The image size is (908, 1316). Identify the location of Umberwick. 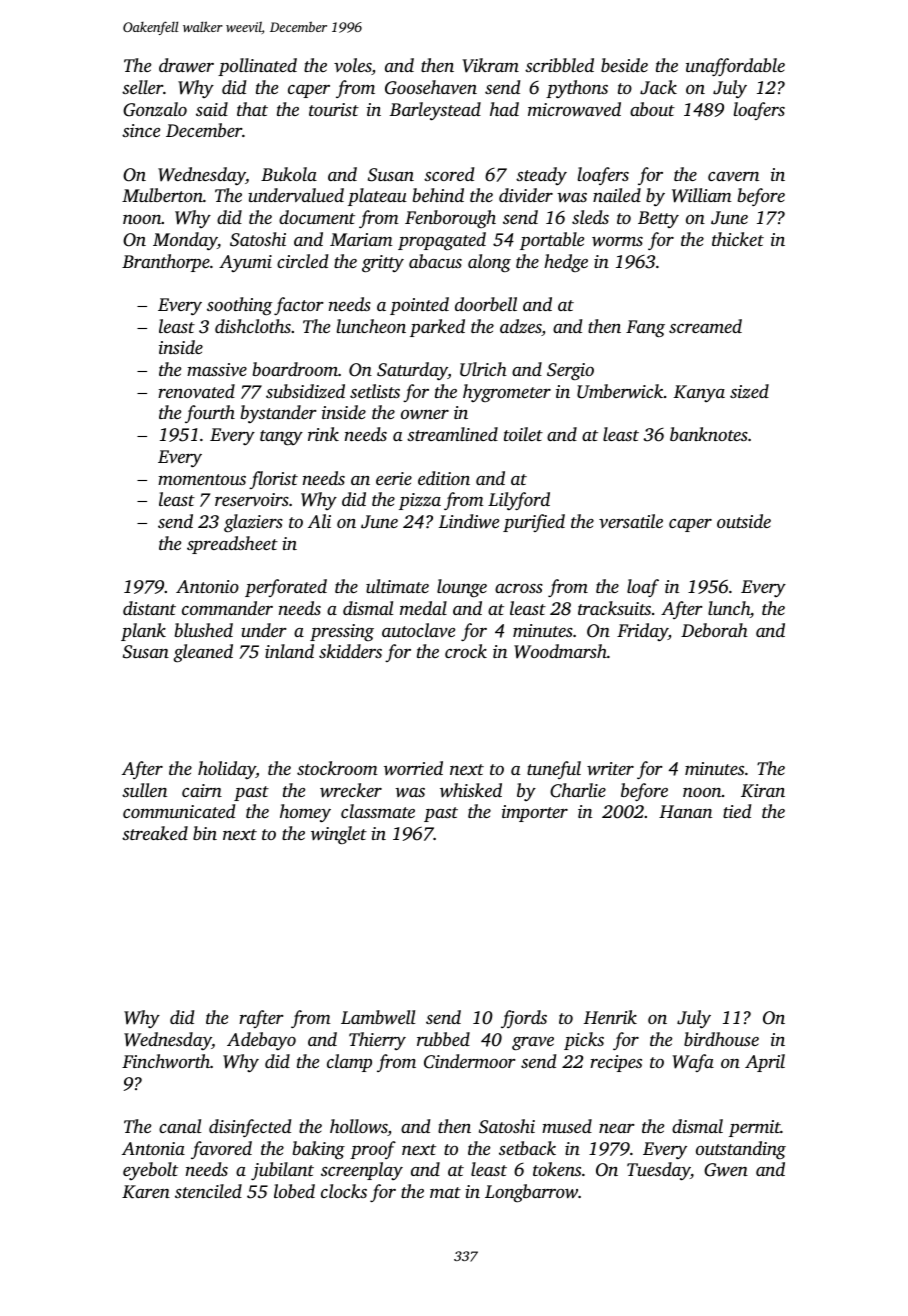
(620, 391).
